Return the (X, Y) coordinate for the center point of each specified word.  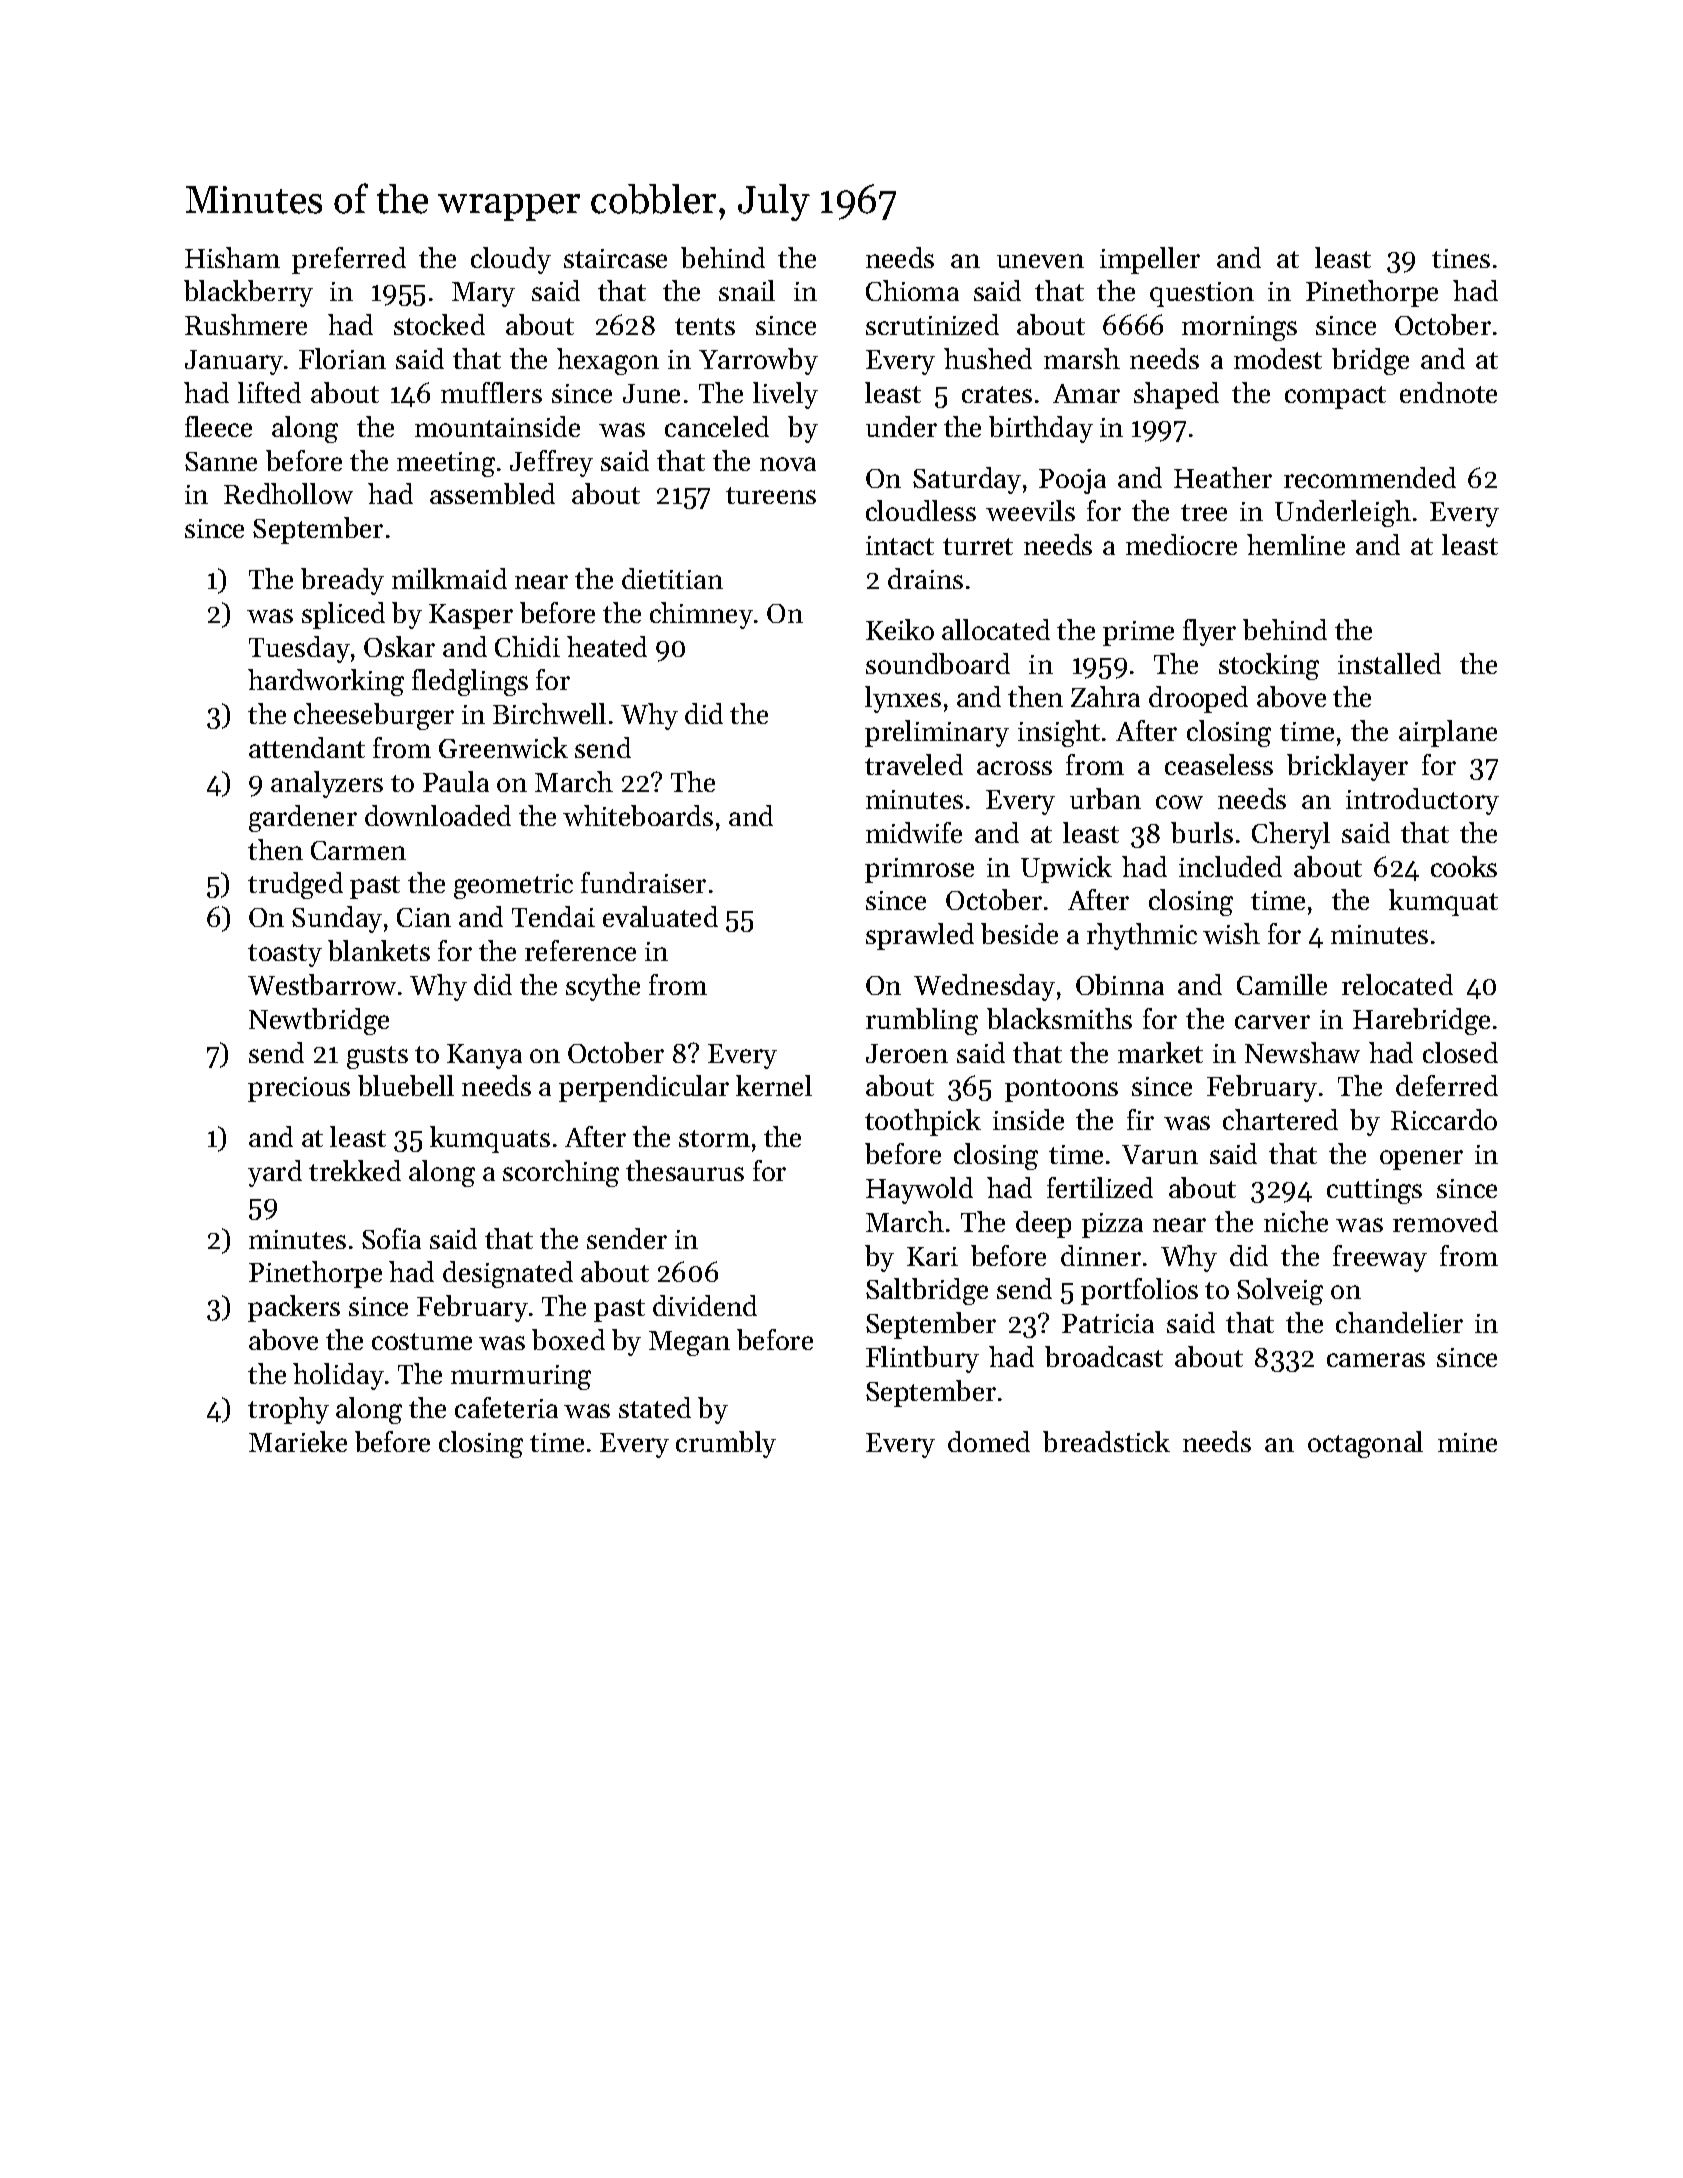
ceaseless (1219, 764)
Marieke (298, 1441)
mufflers (491, 392)
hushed (988, 358)
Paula (456, 781)
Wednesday (984, 987)
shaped (1176, 395)
